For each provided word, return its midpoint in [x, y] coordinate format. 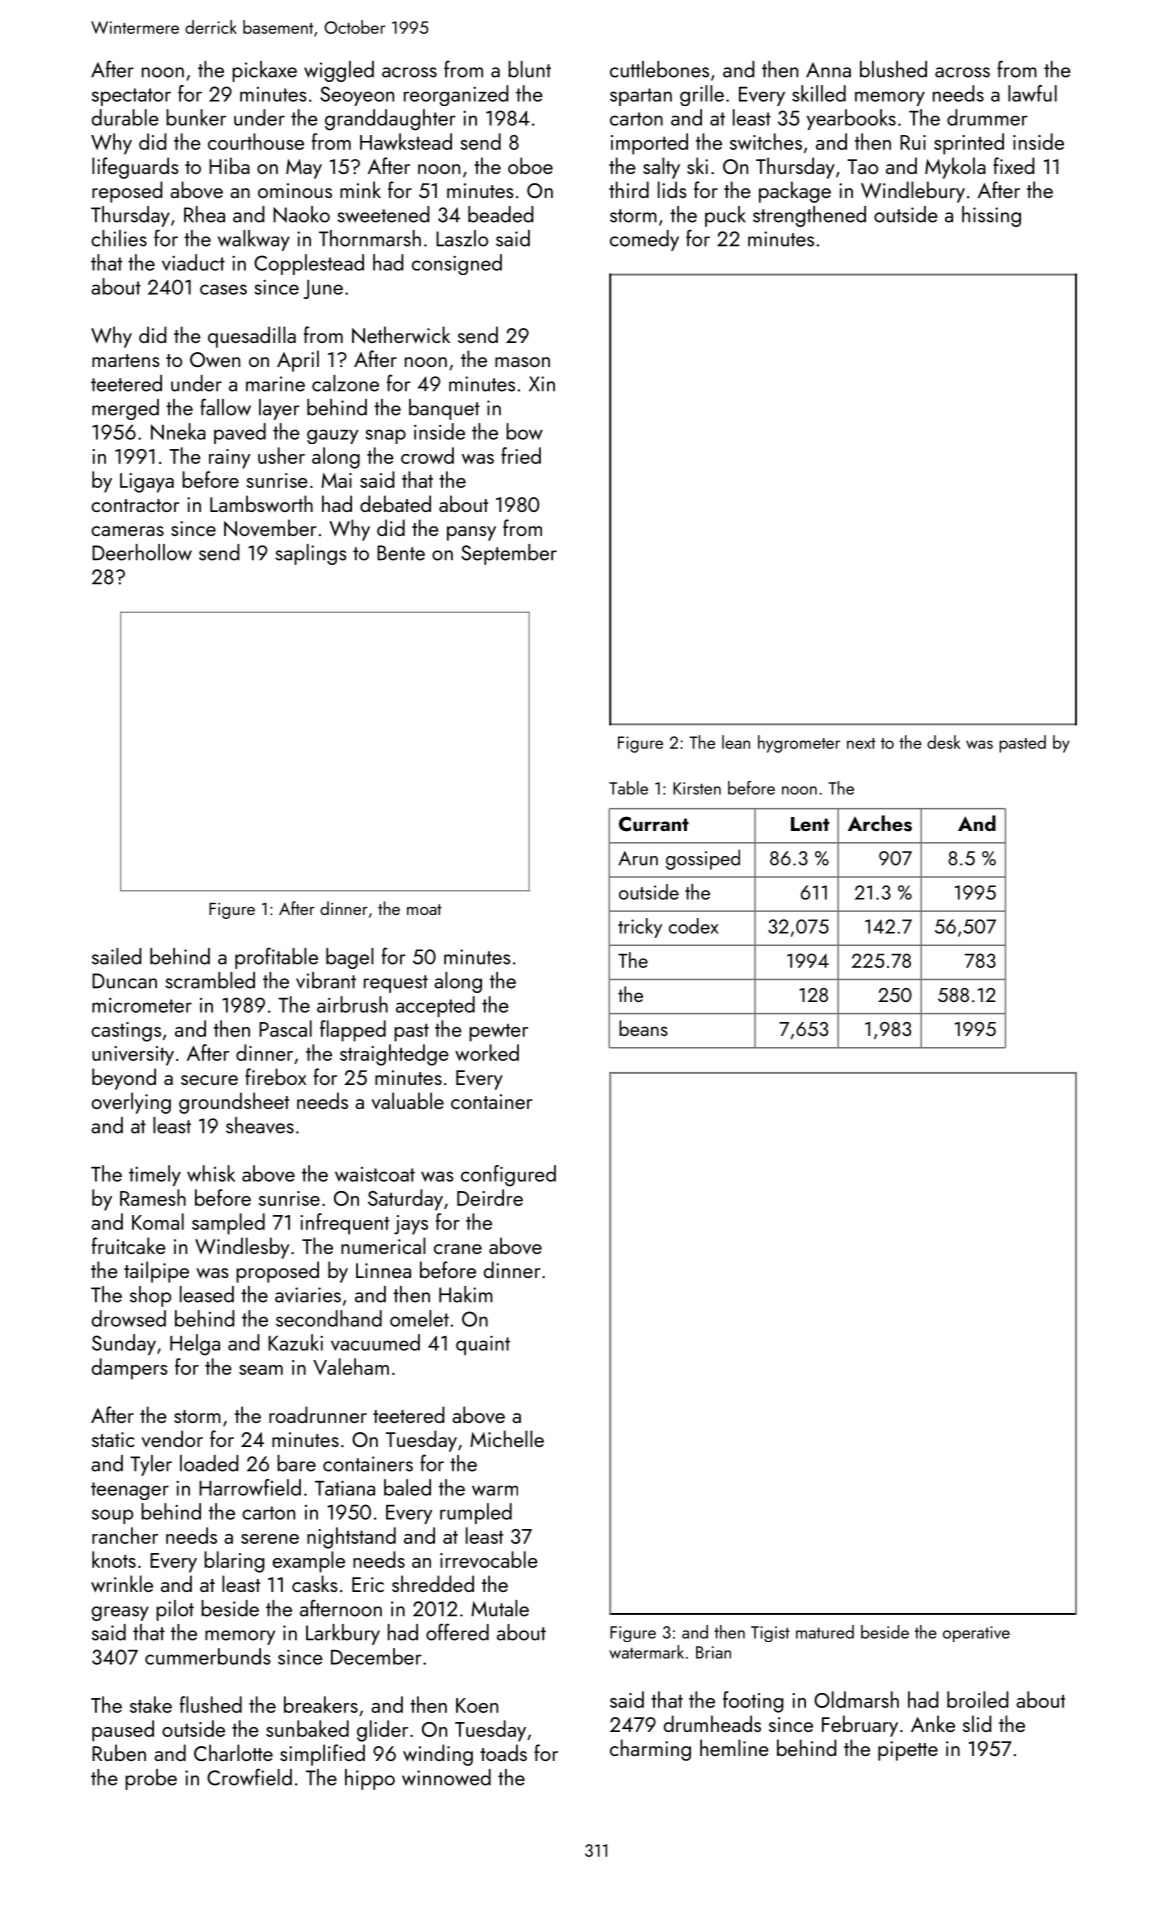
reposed [127, 192]
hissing [991, 216]
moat [424, 909]
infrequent [344, 1224]
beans [643, 1028]
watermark [646, 1652]
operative [976, 1634]
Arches [880, 823]
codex [693, 926]
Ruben [119, 1752]
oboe [530, 165]
